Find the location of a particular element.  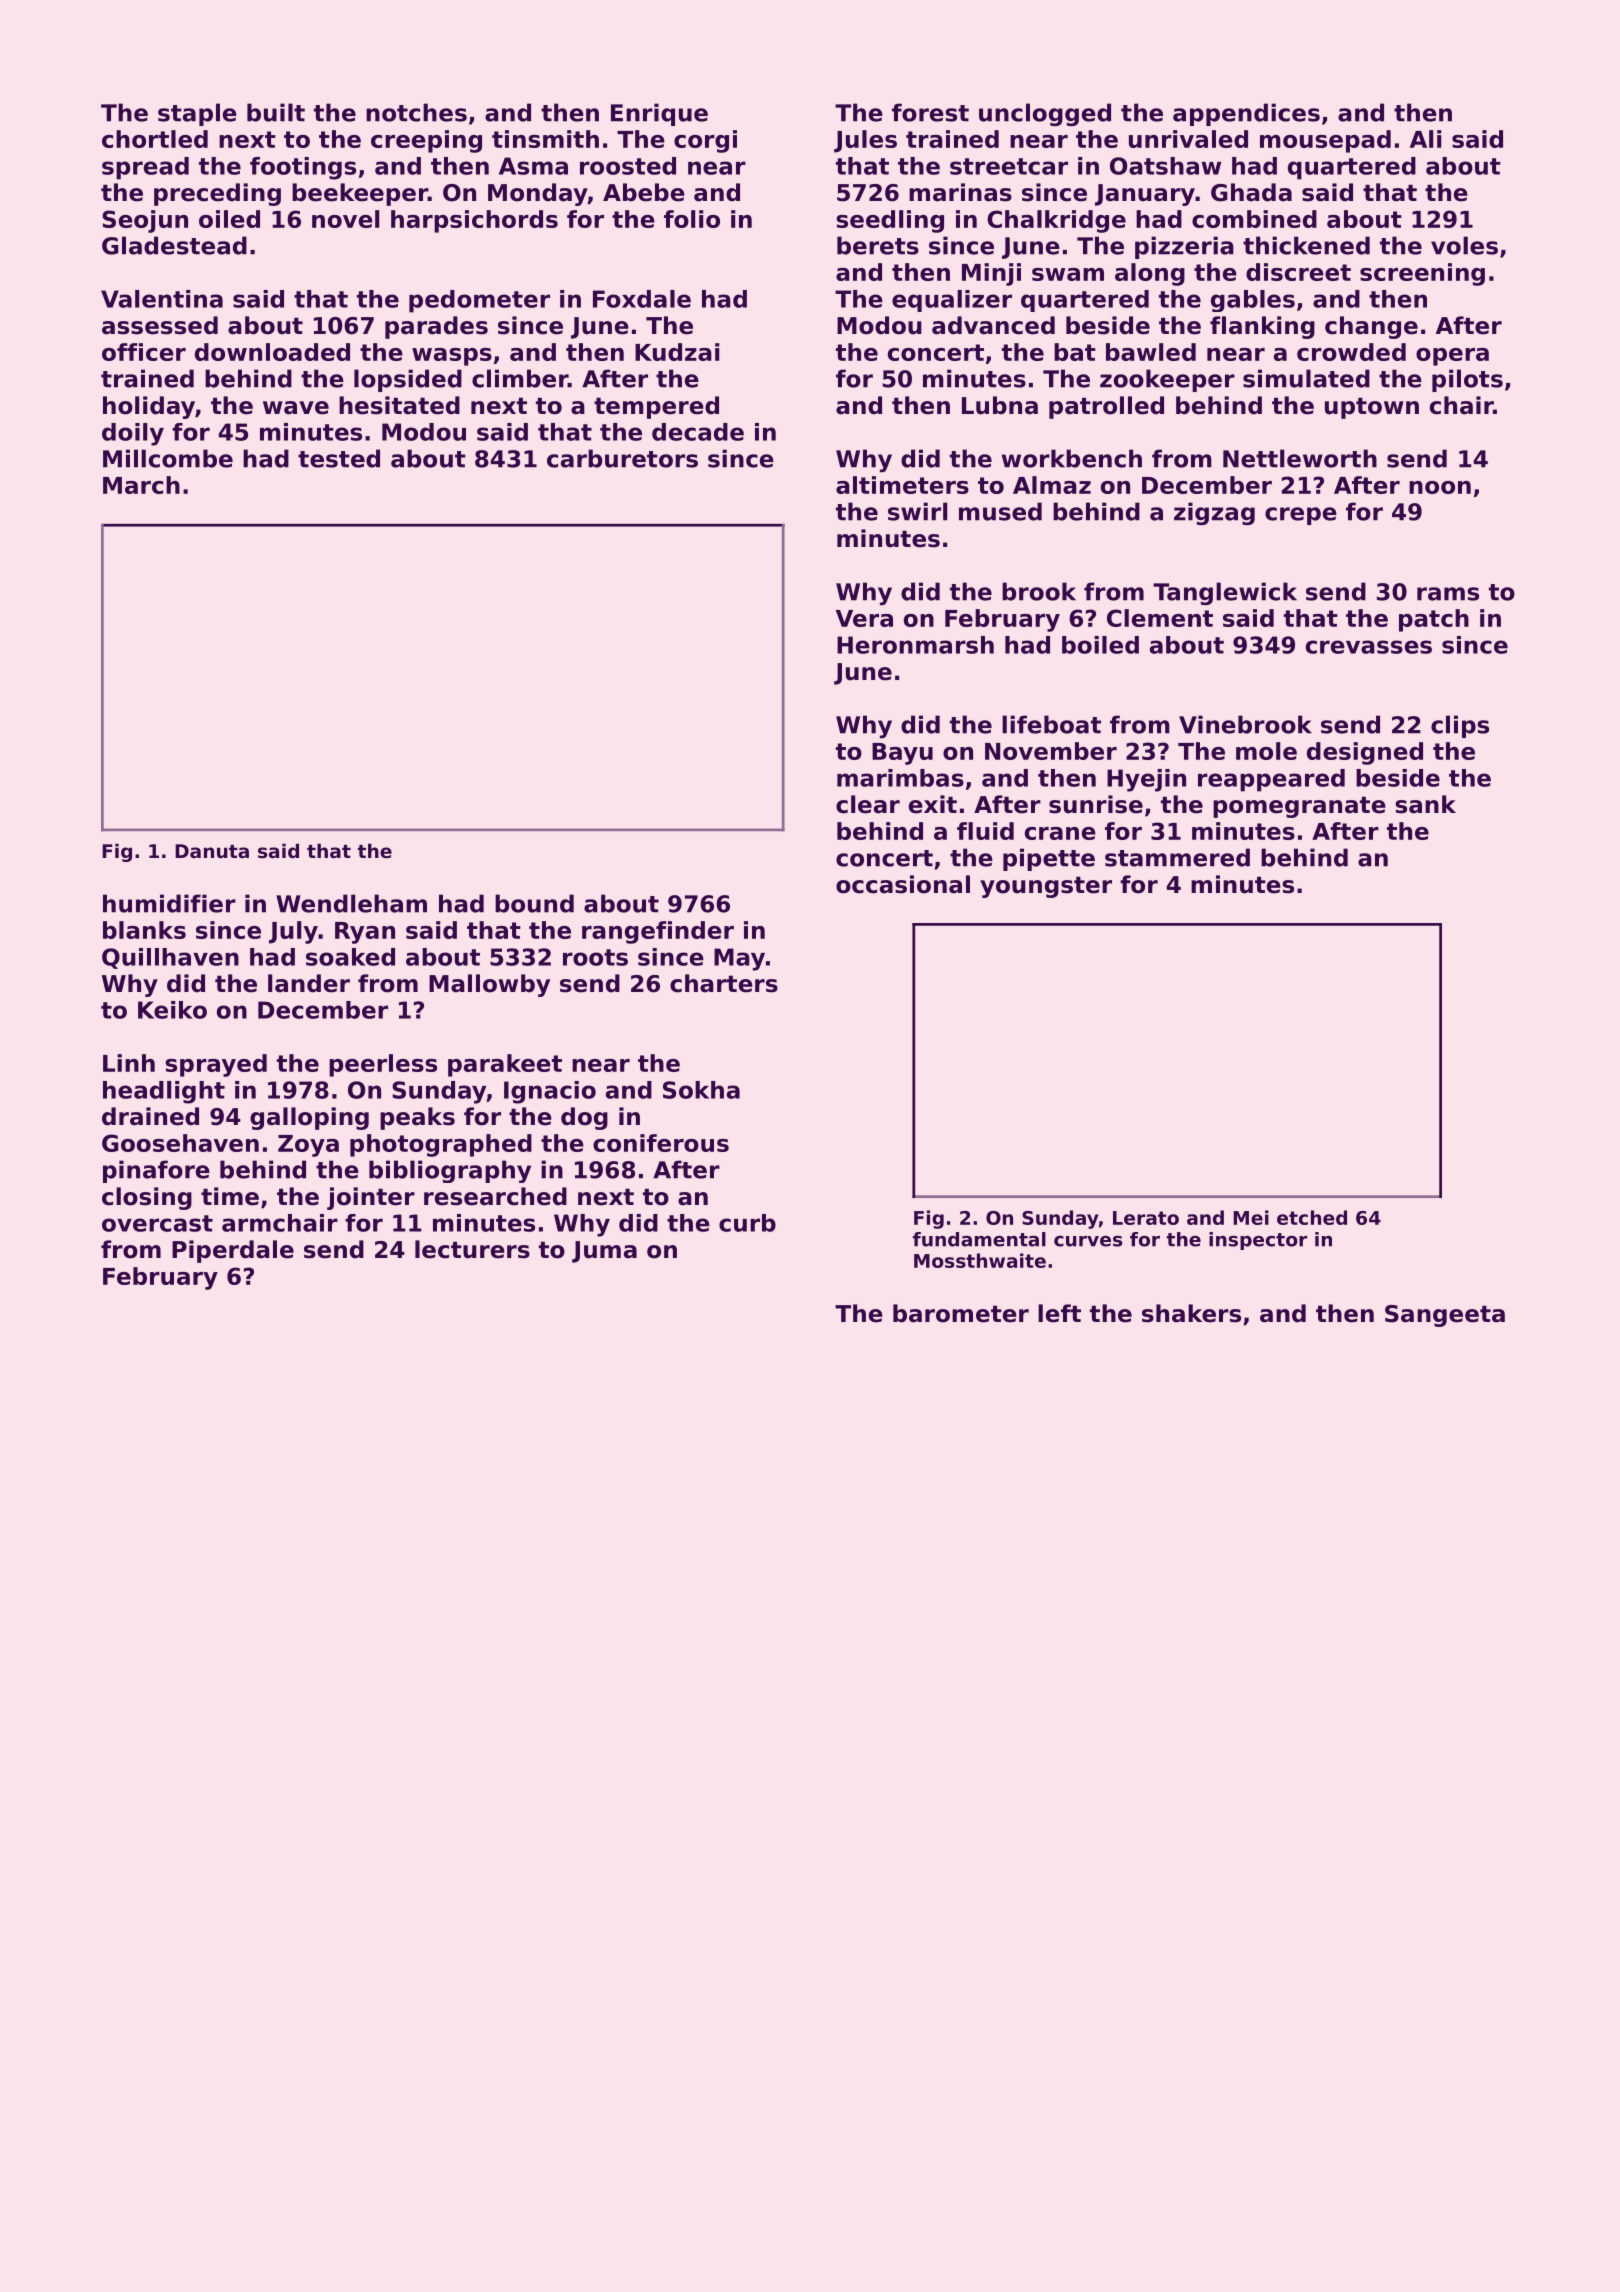

Danuta is located at coordinates (212, 851).
